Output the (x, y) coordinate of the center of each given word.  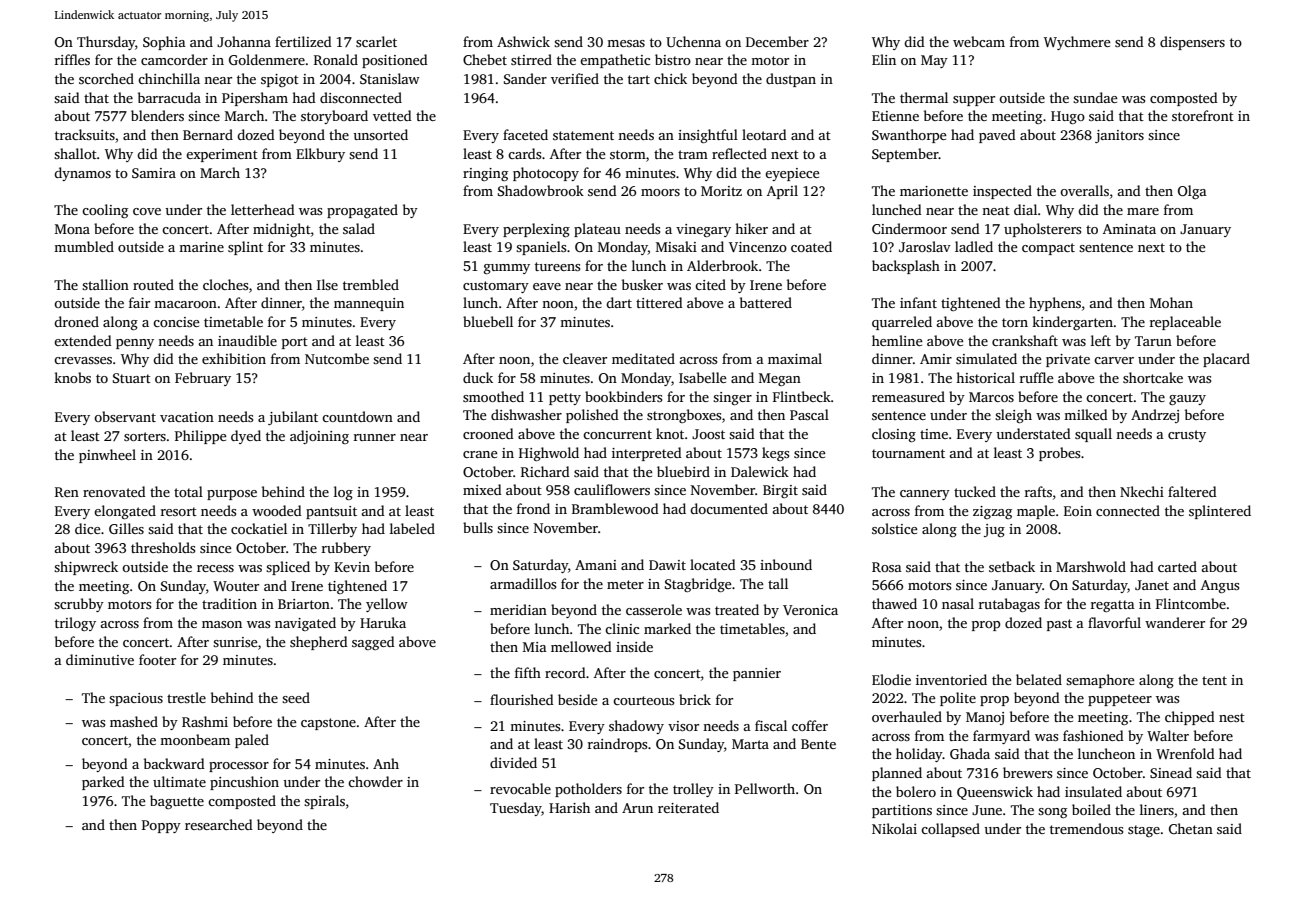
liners (1157, 809)
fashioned (1093, 735)
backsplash (906, 267)
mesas (626, 43)
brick (695, 699)
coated (811, 246)
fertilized (303, 41)
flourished (522, 699)
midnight (282, 230)
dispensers (1192, 43)
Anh (386, 763)
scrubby (79, 605)
